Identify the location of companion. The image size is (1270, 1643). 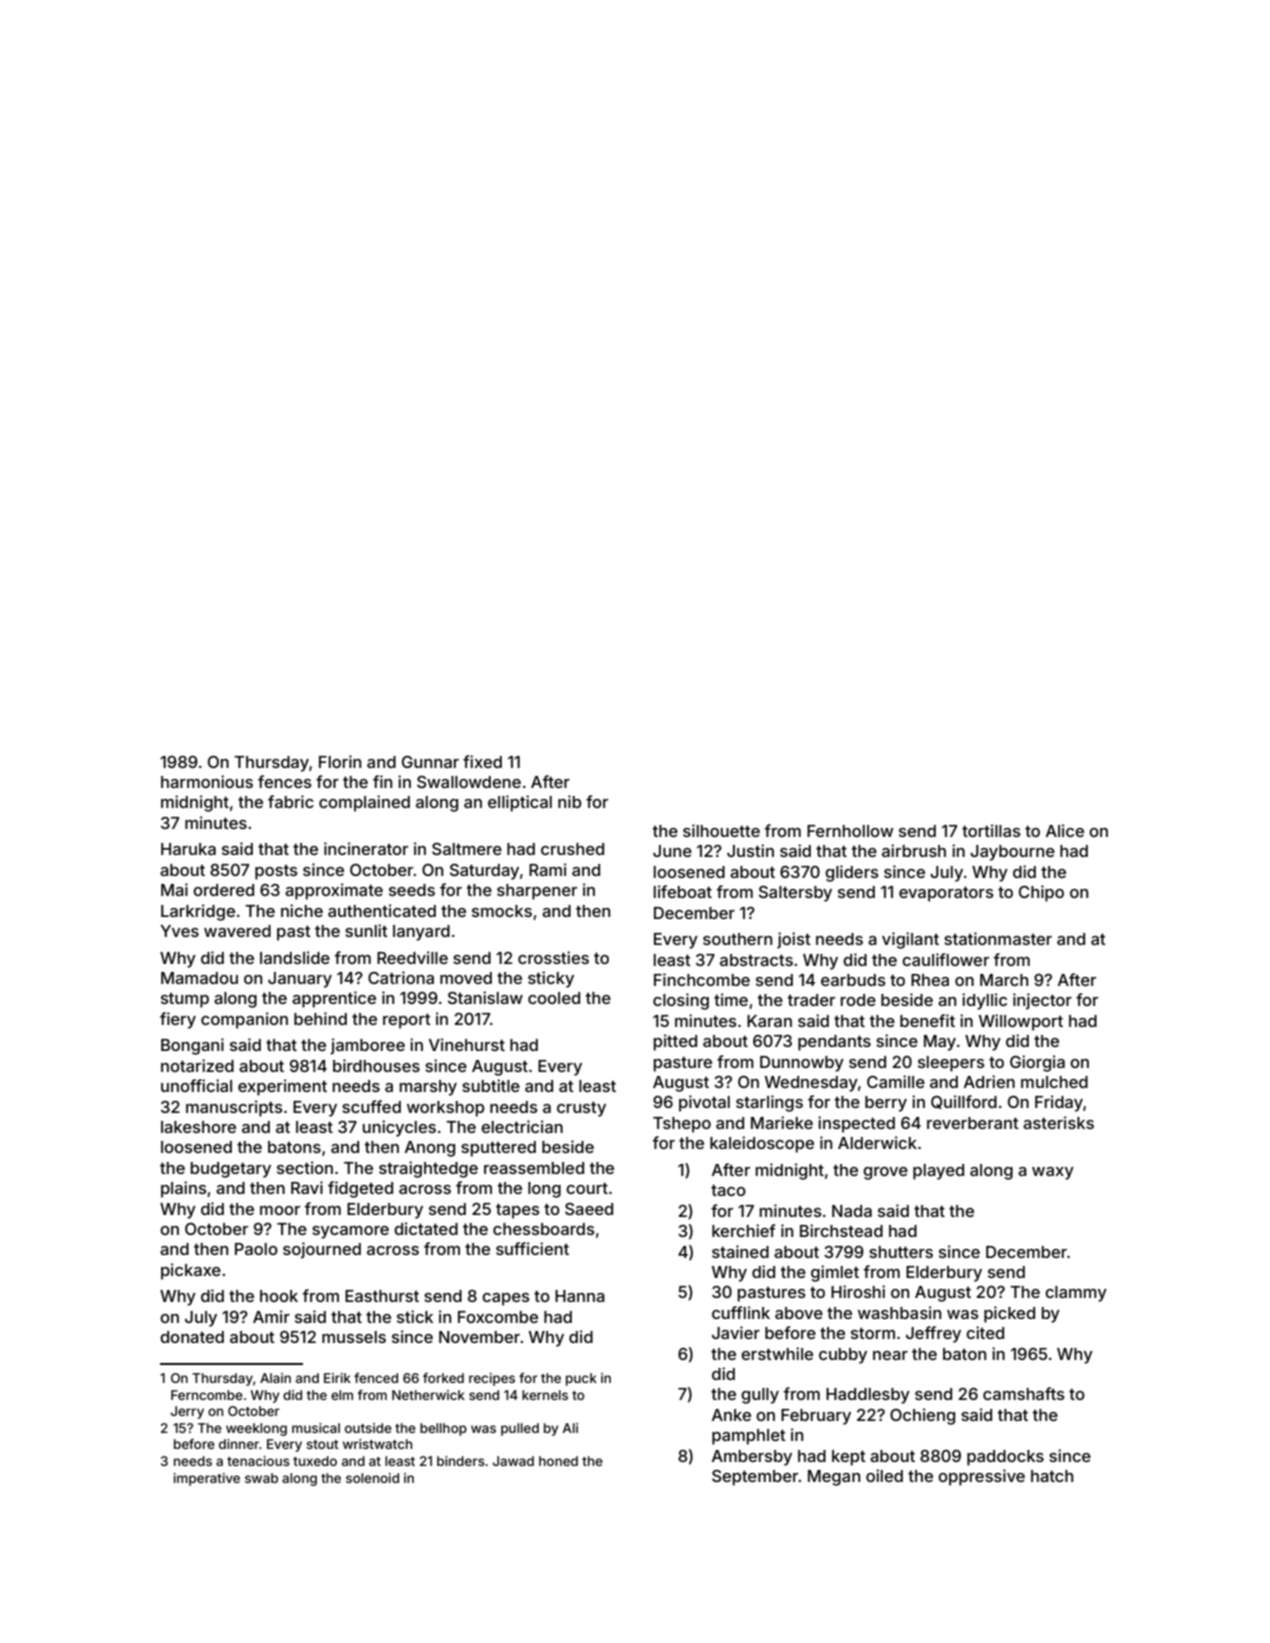
(244, 1020).
